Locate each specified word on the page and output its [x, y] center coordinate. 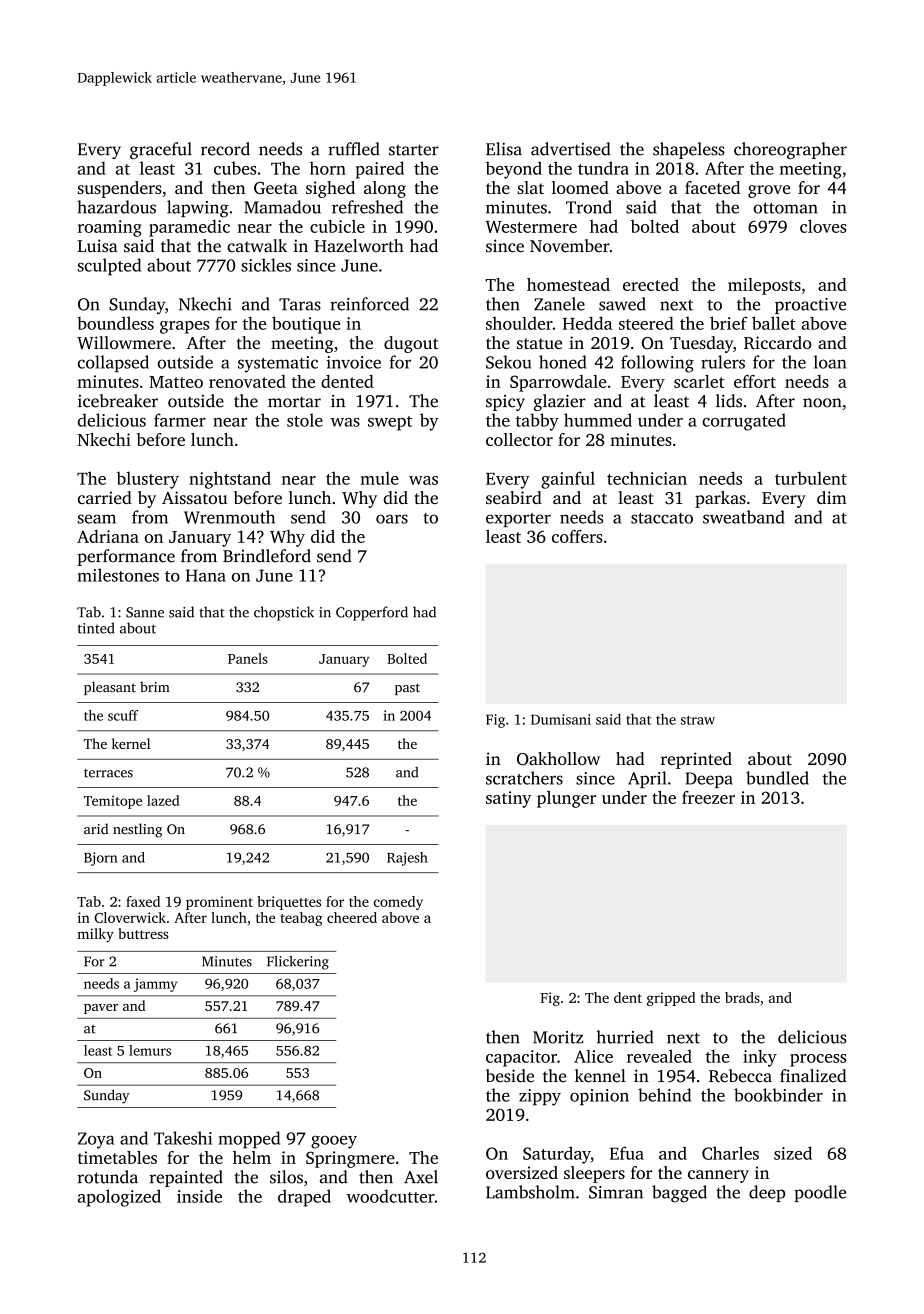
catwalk [257, 246]
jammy [155, 985]
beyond [514, 170]
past [407, 689]
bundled [777, 778]
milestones [118, 575]
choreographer [790, 150]
